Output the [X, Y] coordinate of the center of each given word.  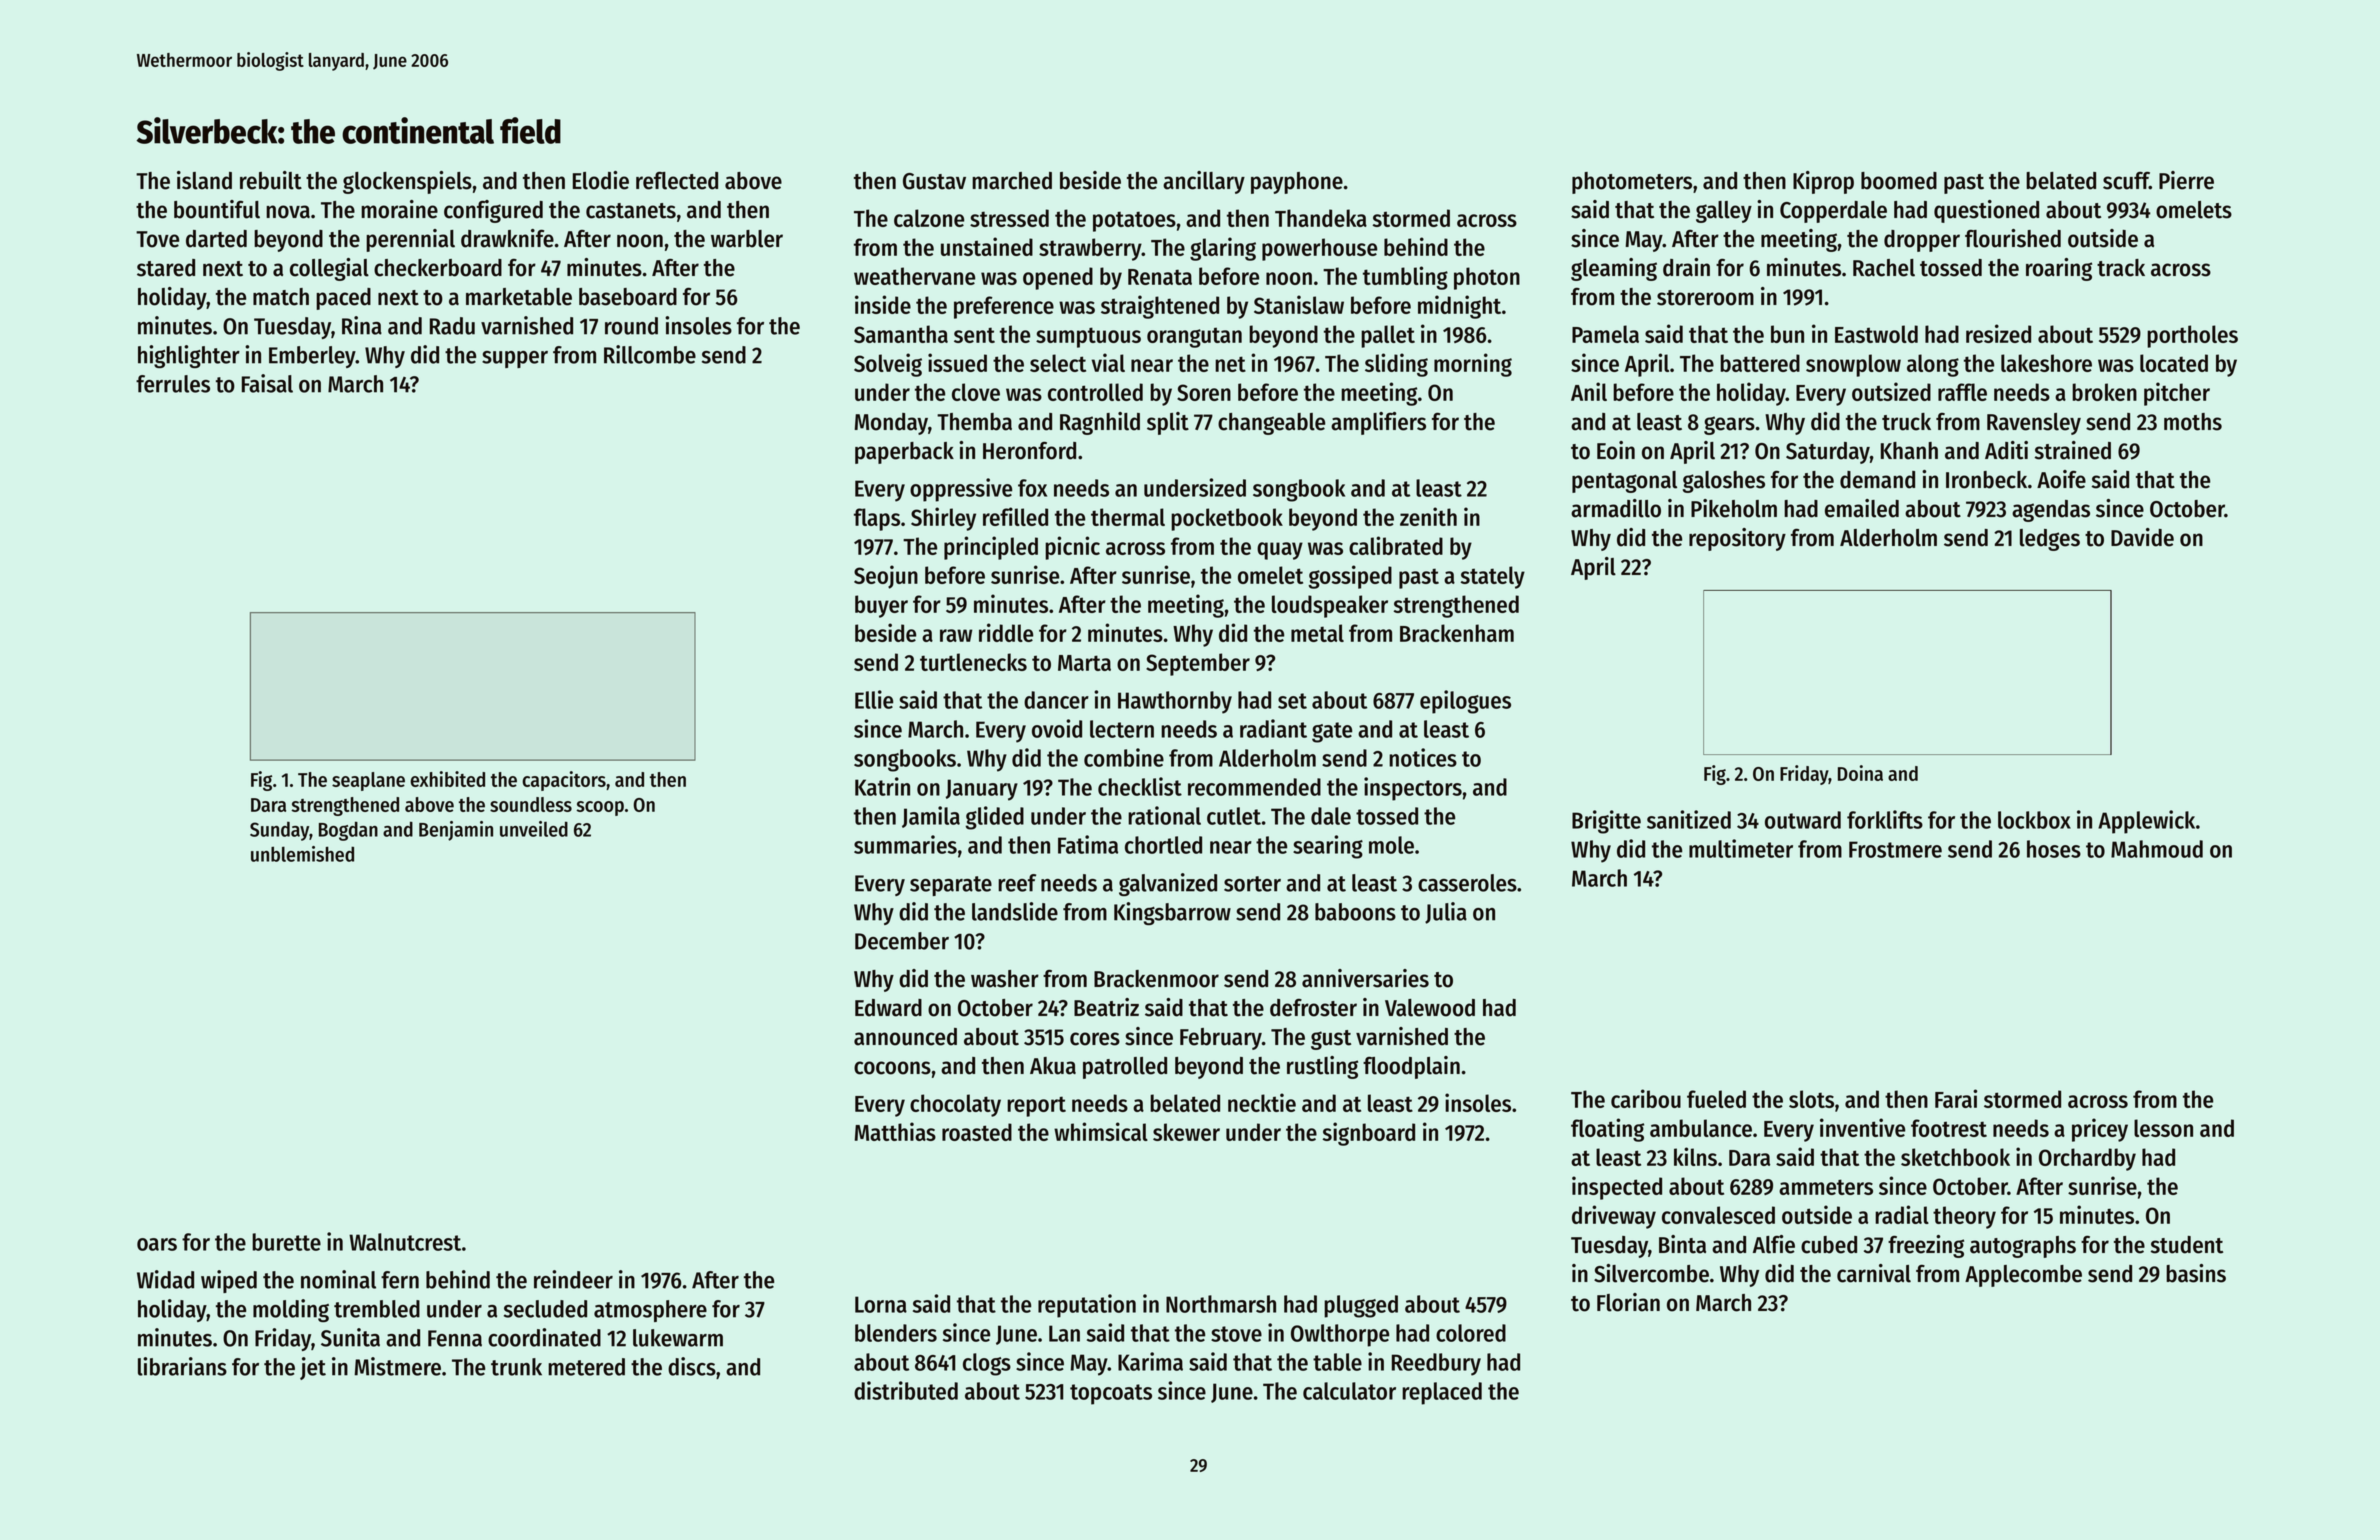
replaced [1442, 1393]
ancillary [1204, 182]
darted [216, 239]
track [2121, 268]
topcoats [1111, 1394]
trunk [516, 1367]
